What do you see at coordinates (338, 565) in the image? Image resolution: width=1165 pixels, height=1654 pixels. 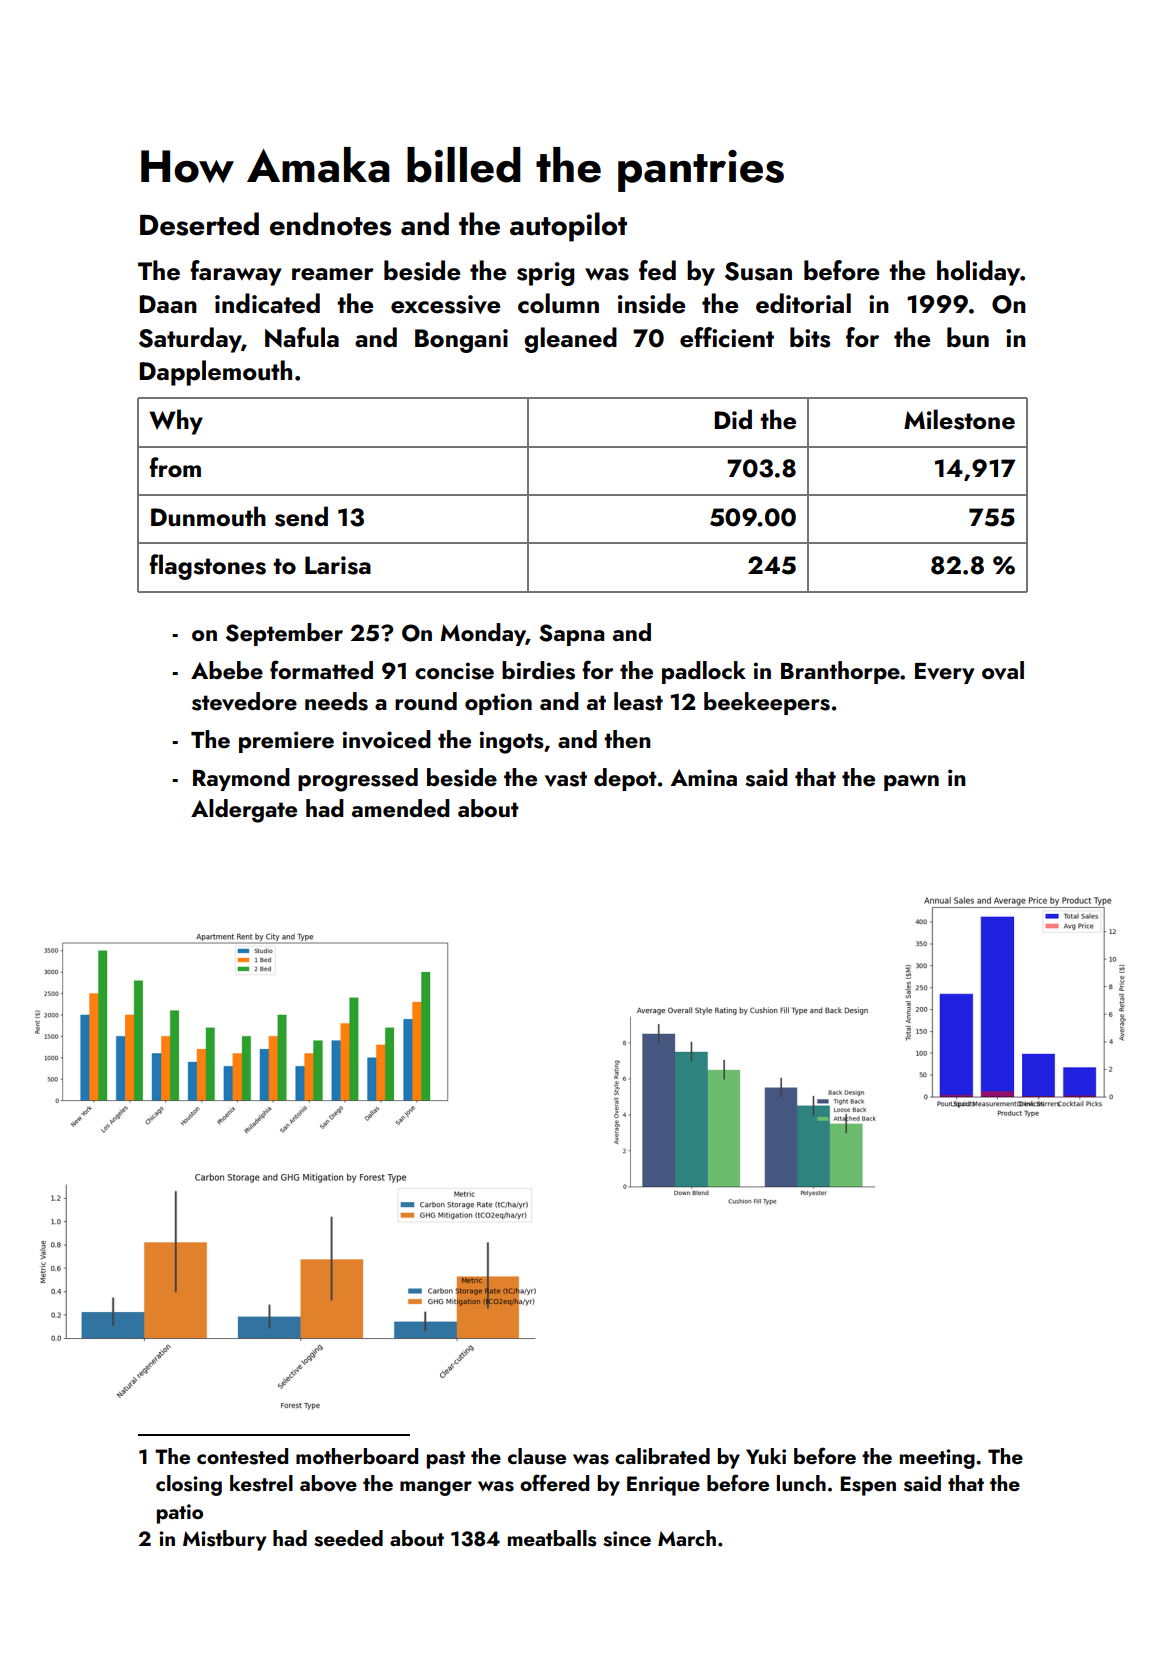 I see `Larisa` at bounding box center [338, 565].
